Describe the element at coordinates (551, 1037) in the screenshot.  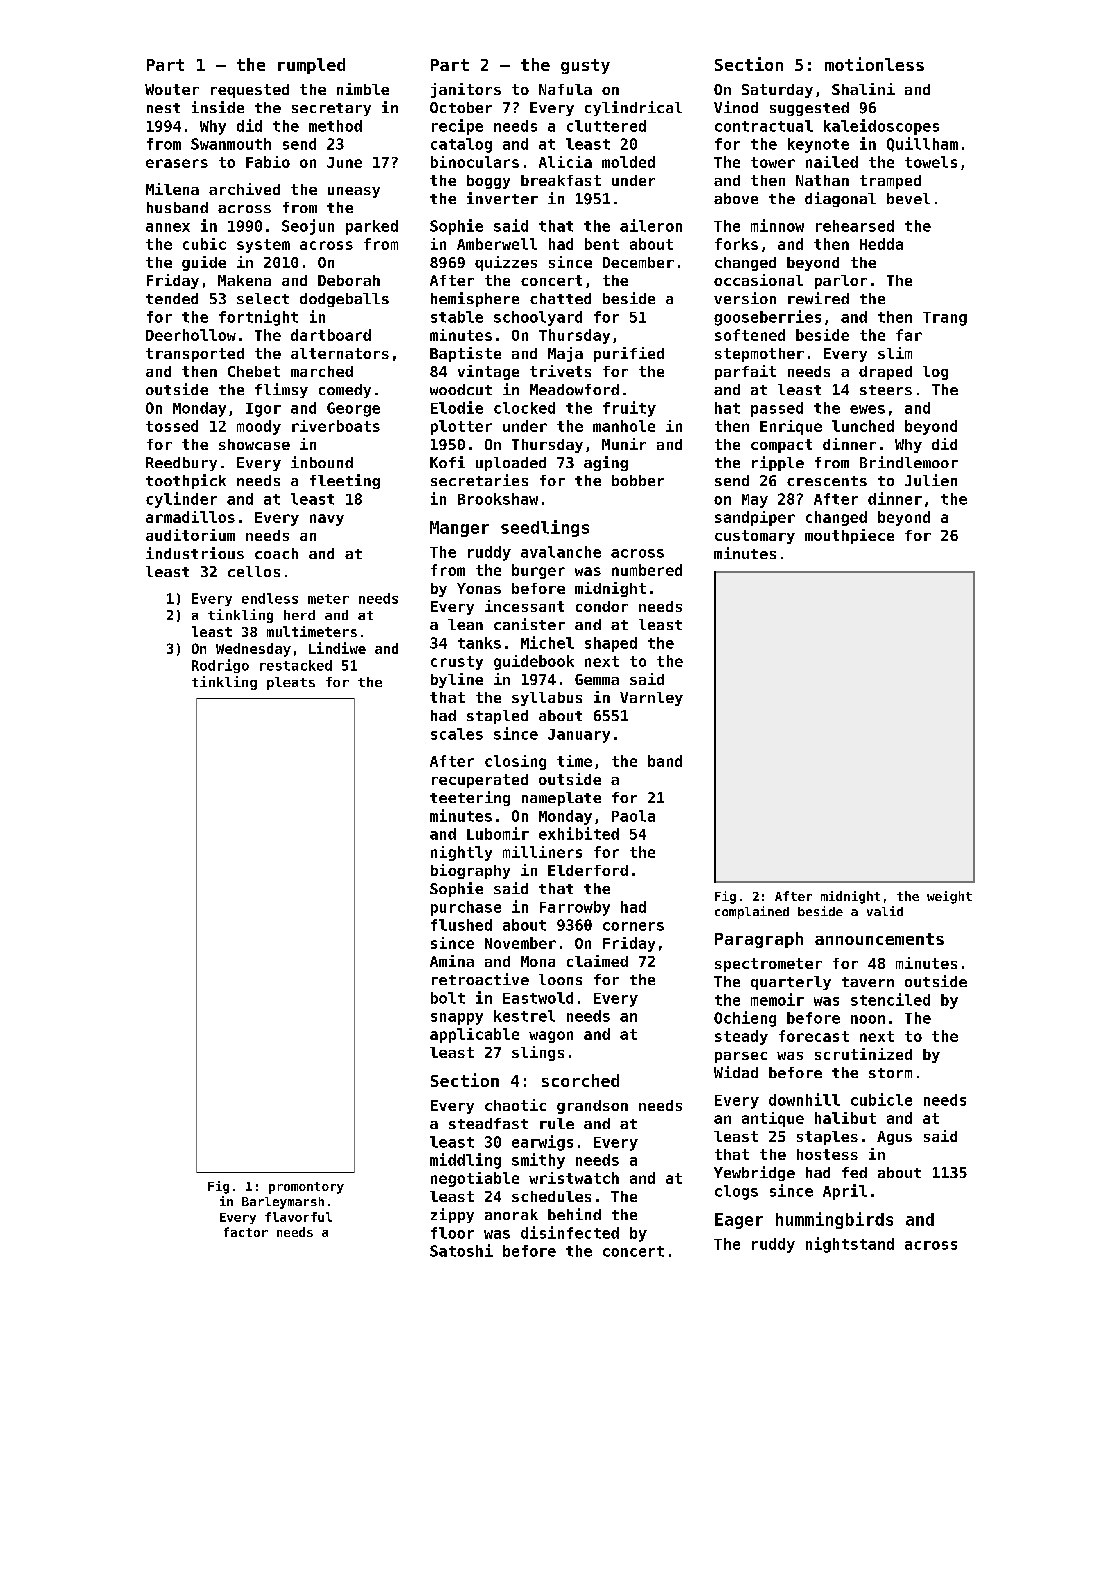
I see `wagon` at that location.
